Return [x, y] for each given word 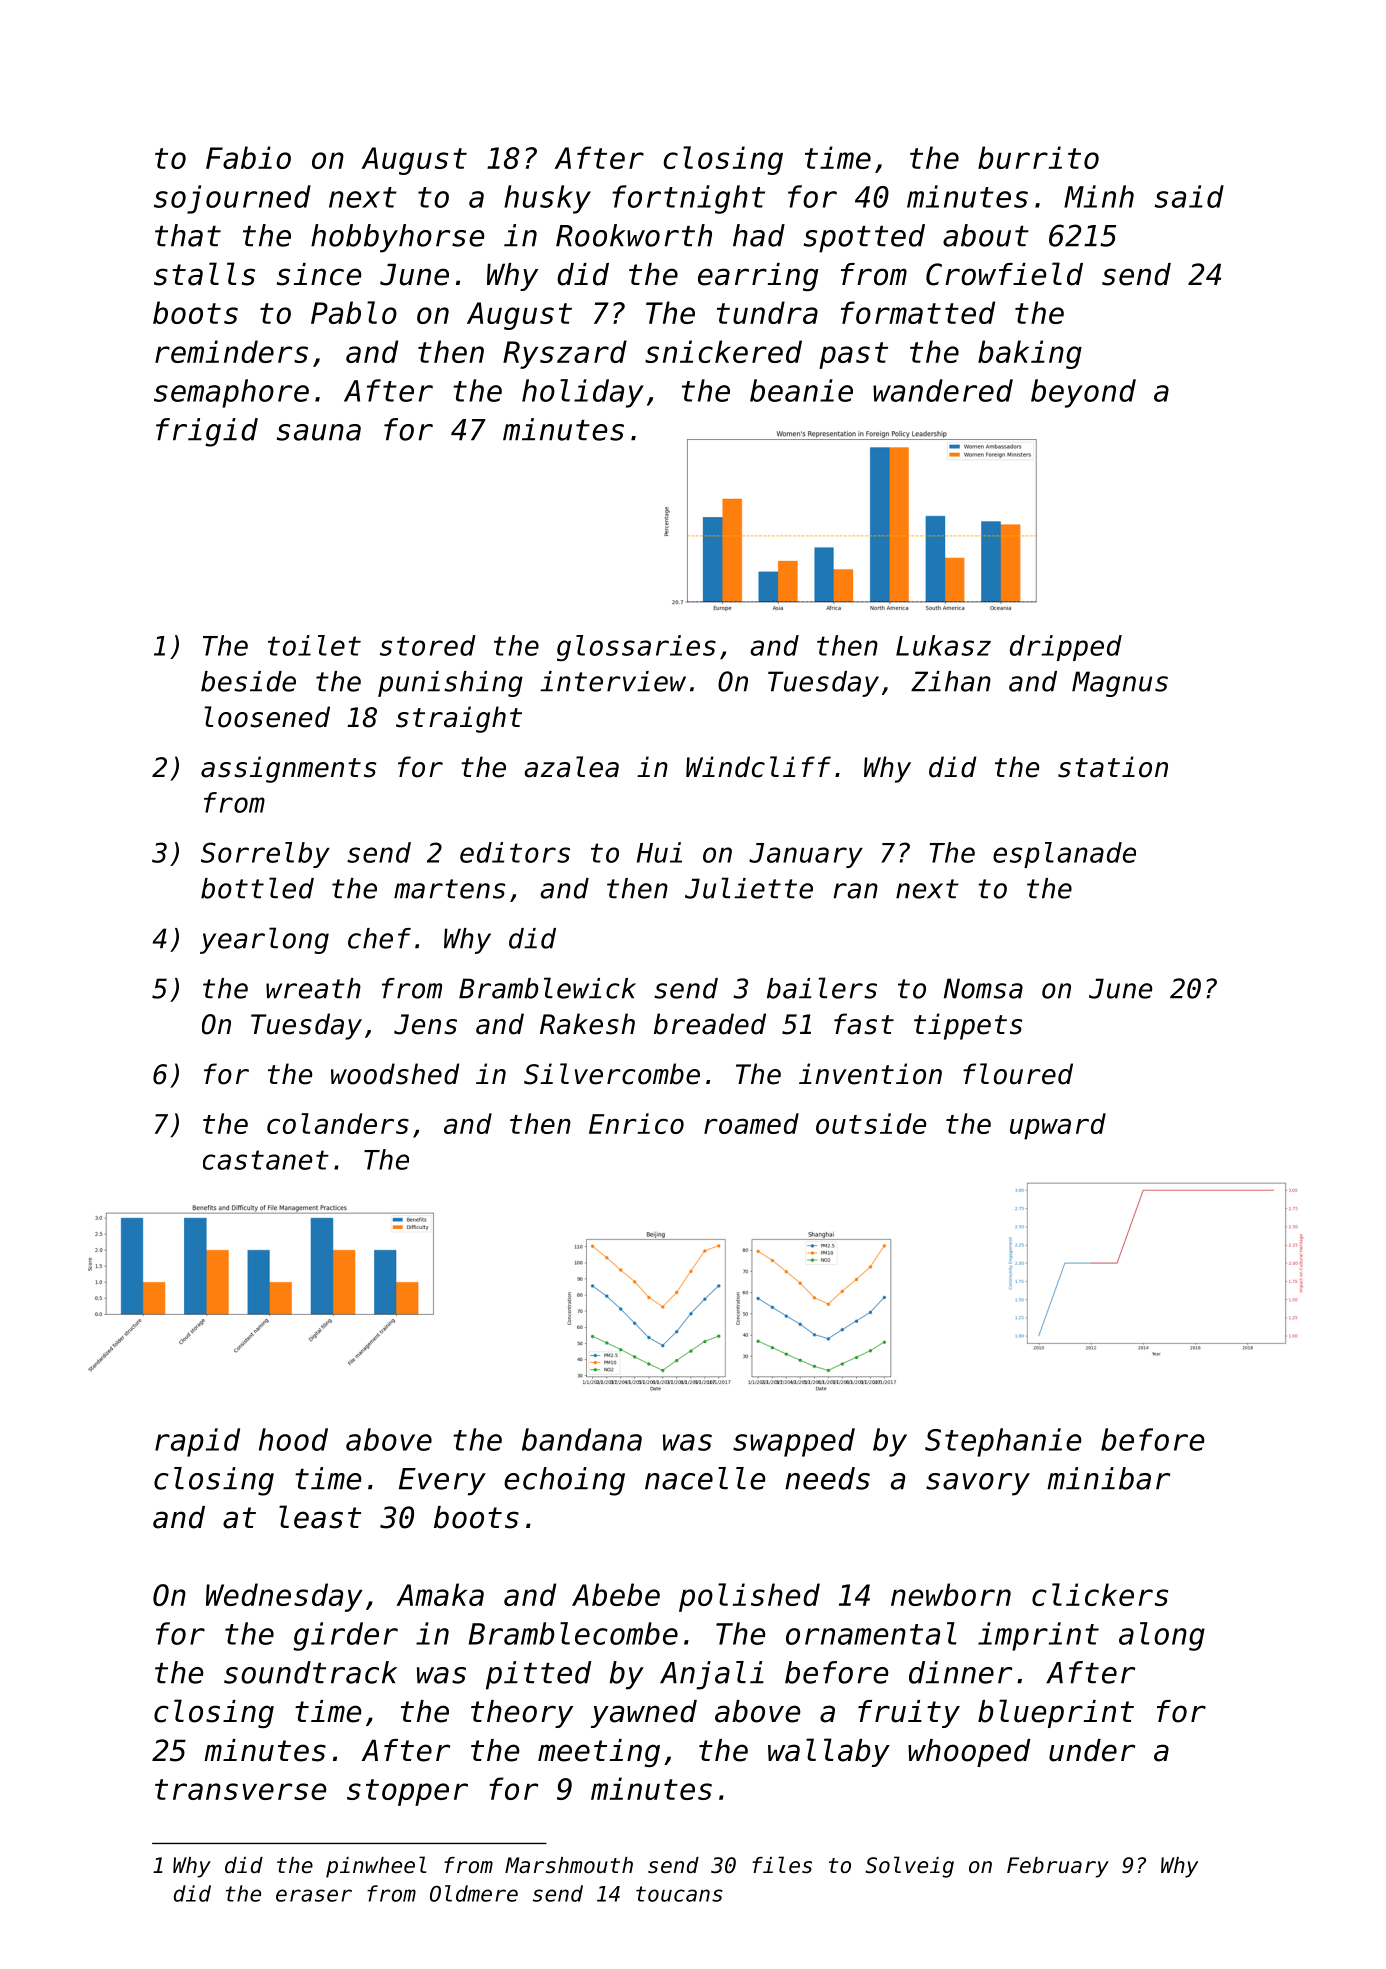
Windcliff [758, 767]
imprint [1038, 1636]
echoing [564, 1481]
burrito [1038, 157]
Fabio [248, 157]
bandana [582, 1439]
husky [547, 199]
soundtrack [310, 1672]
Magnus [1120, 684]
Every [442, 1482]
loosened [267, 717]
